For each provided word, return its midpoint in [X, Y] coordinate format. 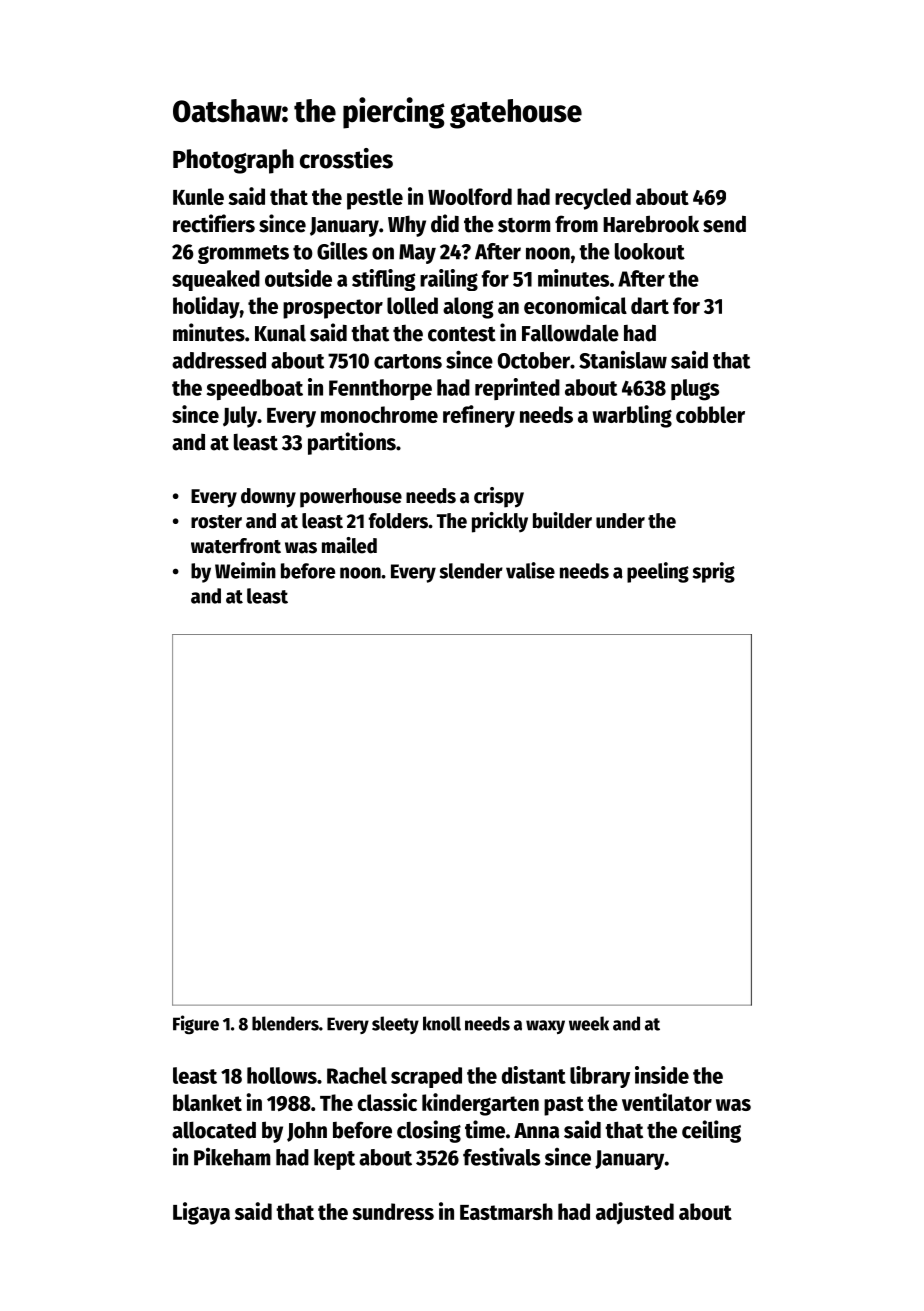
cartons [408, 361]
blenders [285, 1023]
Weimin [245, 570]
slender [471, 571]
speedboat [255, 390]
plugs [695, 390]
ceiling [711, 1131]
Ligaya [201, 1213]
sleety [395, 1025]
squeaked [216, 280]
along [468, 308]
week [589, 1023]
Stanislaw [623, 360]
